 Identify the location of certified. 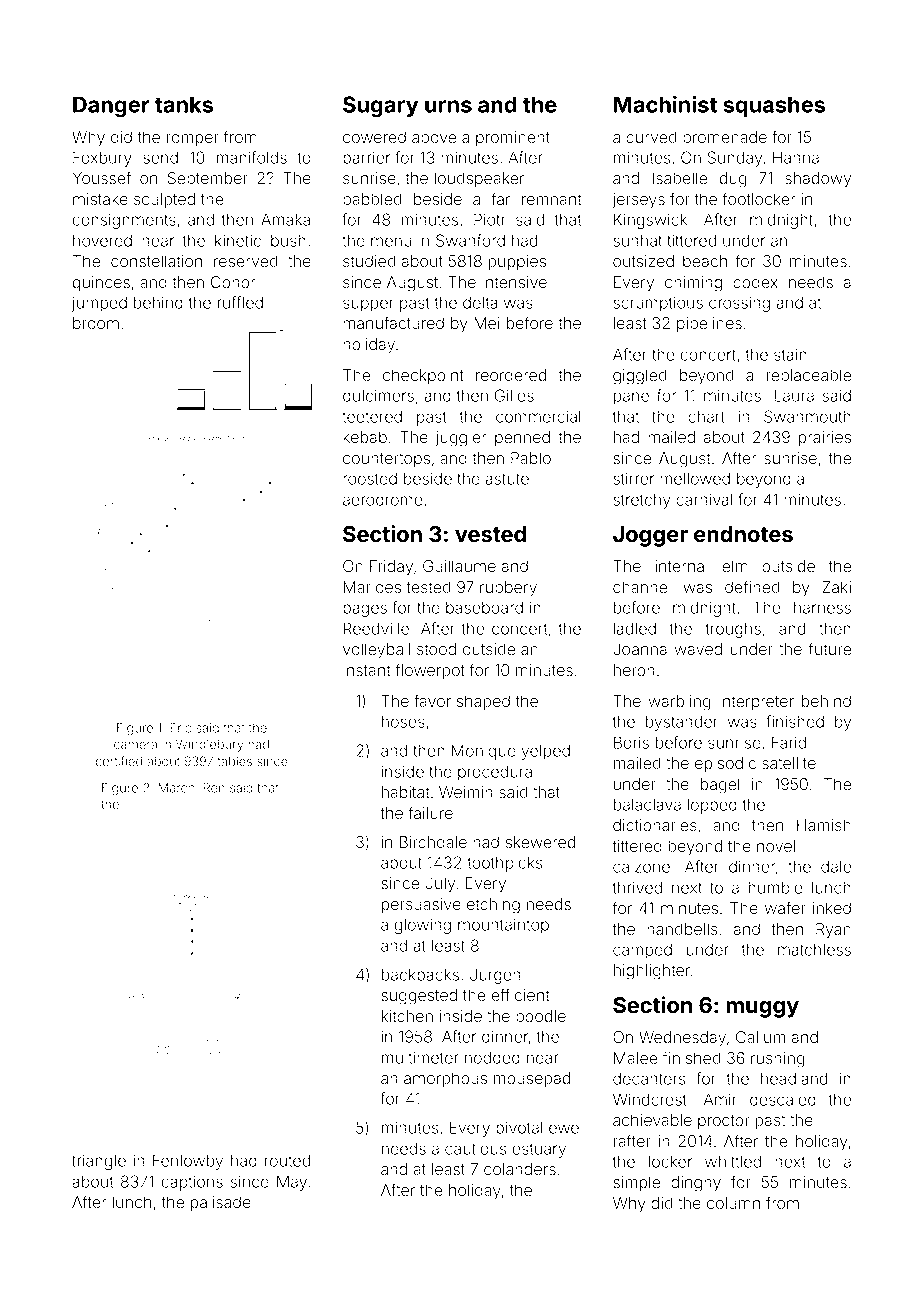
(119, 761).
